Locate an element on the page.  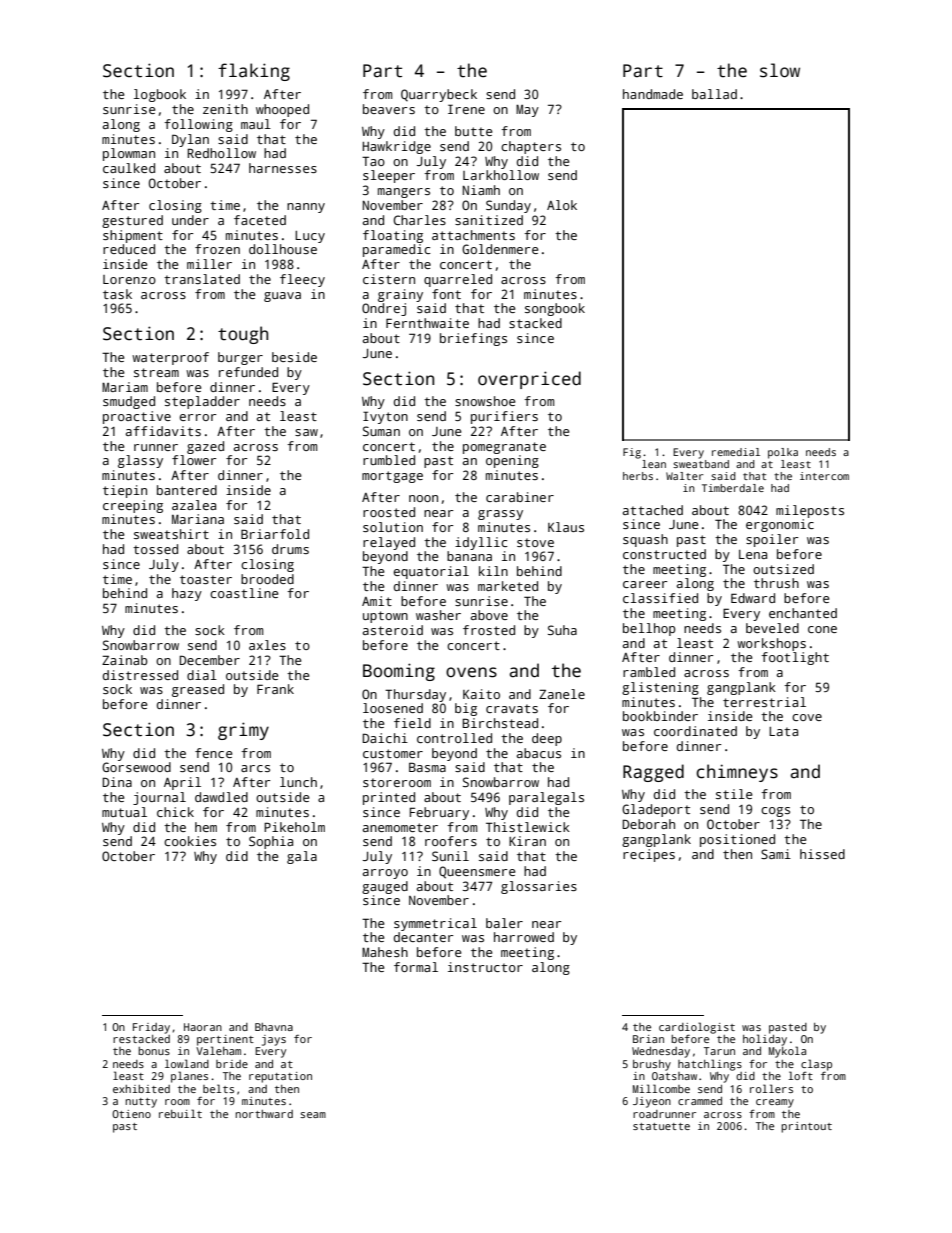
statuette is located at coordinates (661, 1126).
